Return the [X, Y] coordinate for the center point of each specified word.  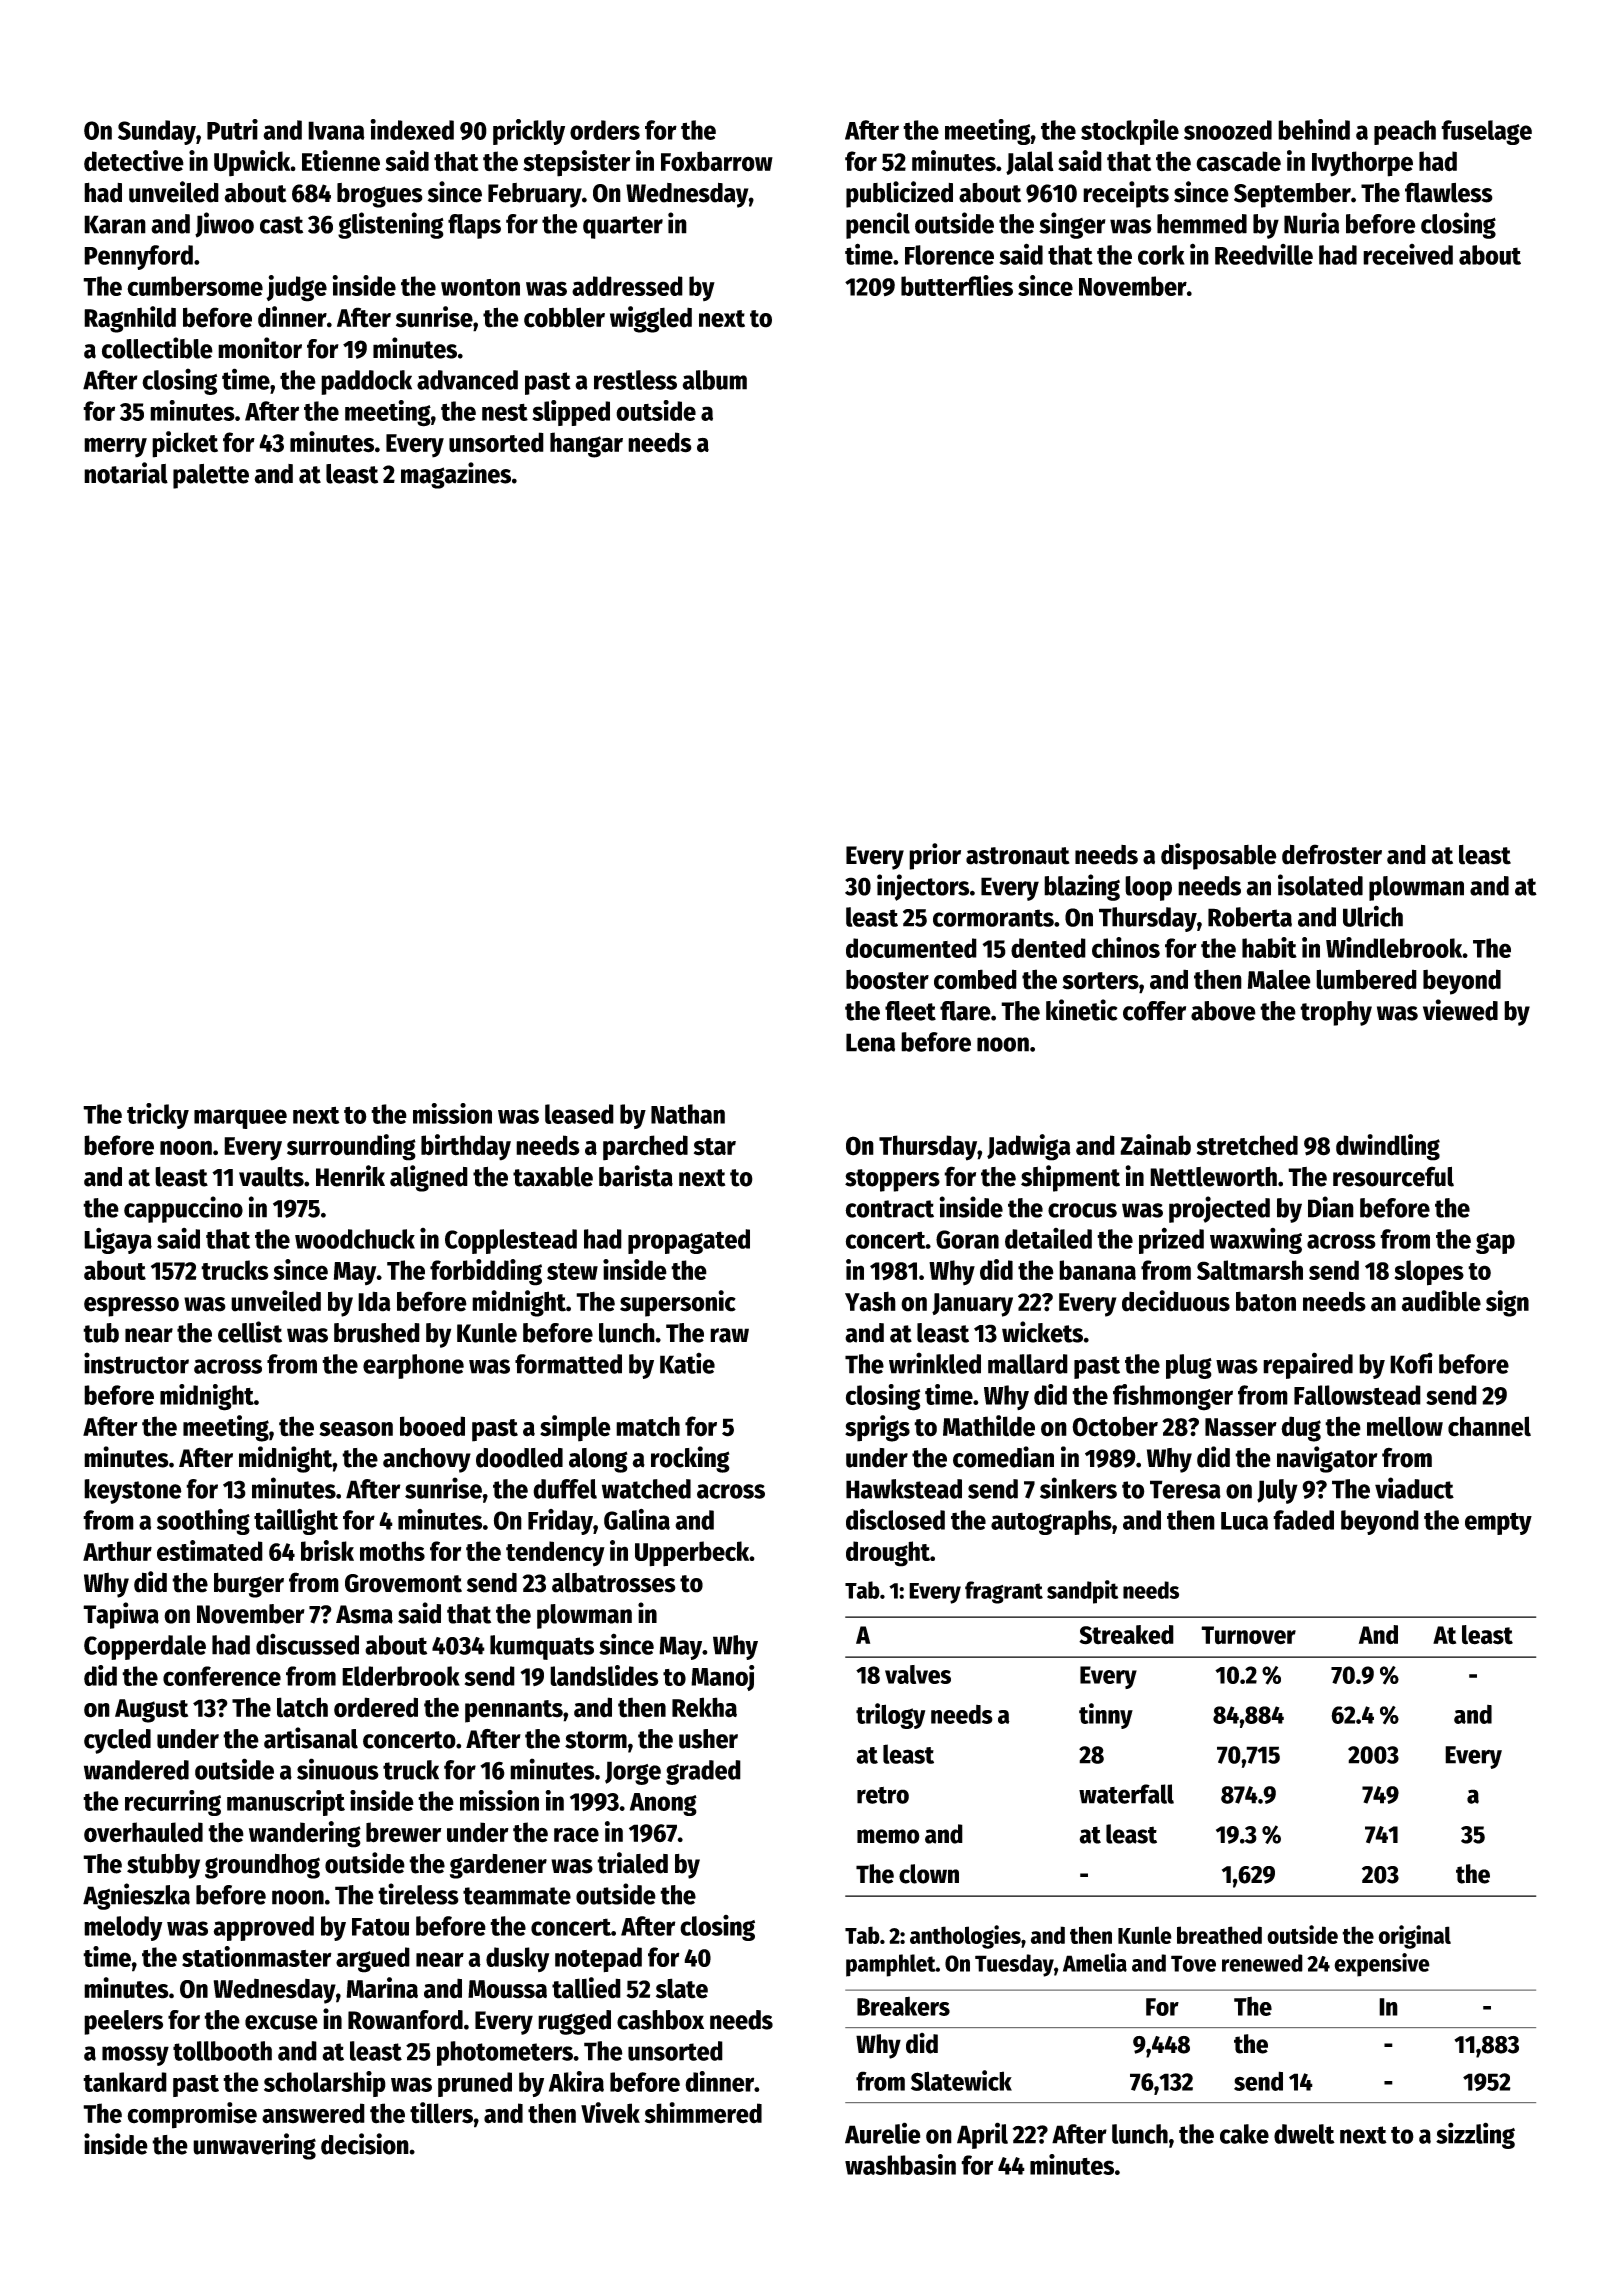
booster [887, 979]
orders [605, 130]
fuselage [1486, 132]
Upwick [252, 163]
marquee [240, 1119]
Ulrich [1373, 916]
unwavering [254, 2146]
